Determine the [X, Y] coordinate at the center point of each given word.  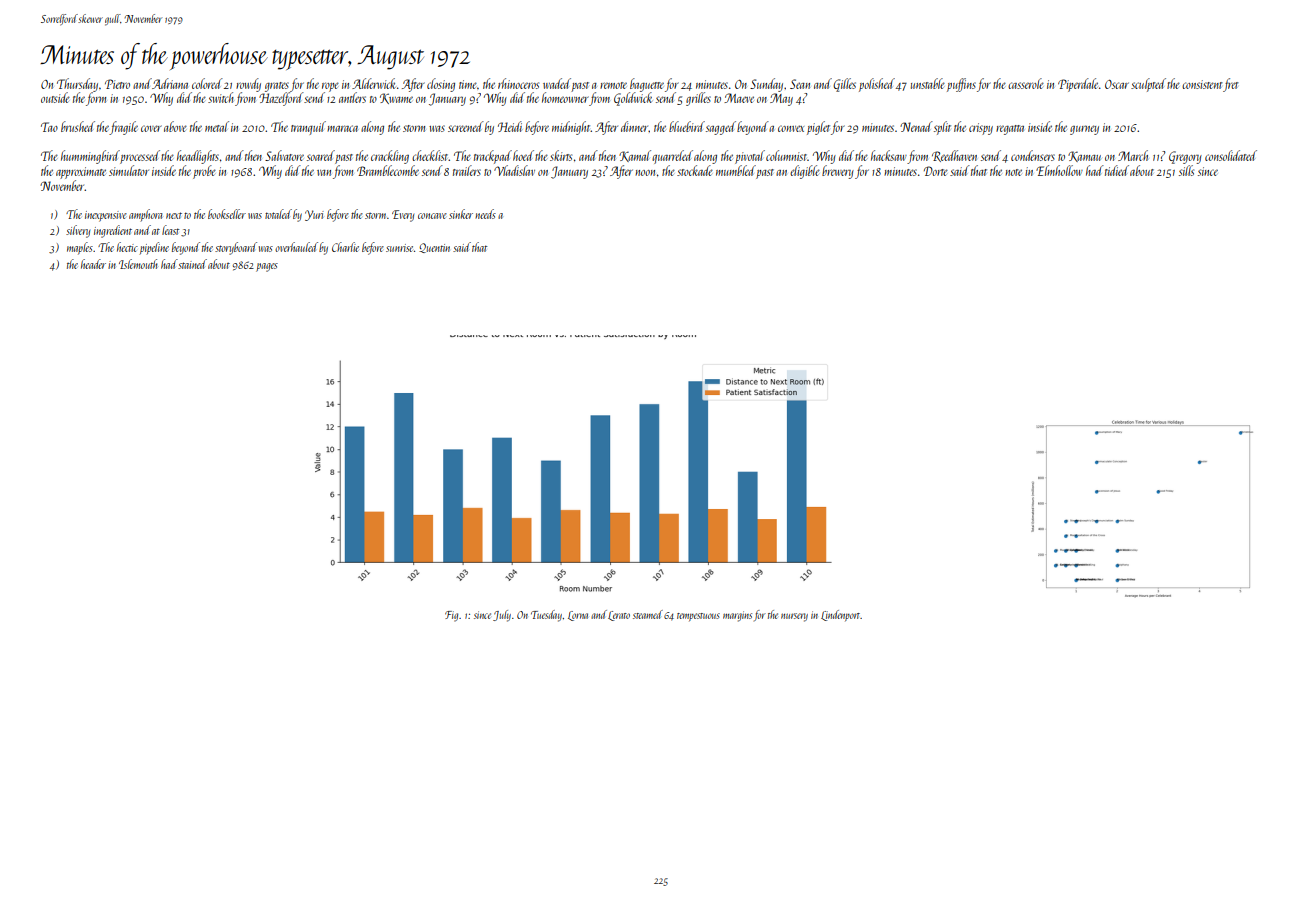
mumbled [736, 170]
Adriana [170, 83]
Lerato [619, 616]
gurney [1084, 130]
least [170, 230]
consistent [1202, 84]
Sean [800, 84]
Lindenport [840, 615]
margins [737, 616]
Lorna [578, 616]
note [1013, 172]
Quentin [434, 248]
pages [267, 267]
